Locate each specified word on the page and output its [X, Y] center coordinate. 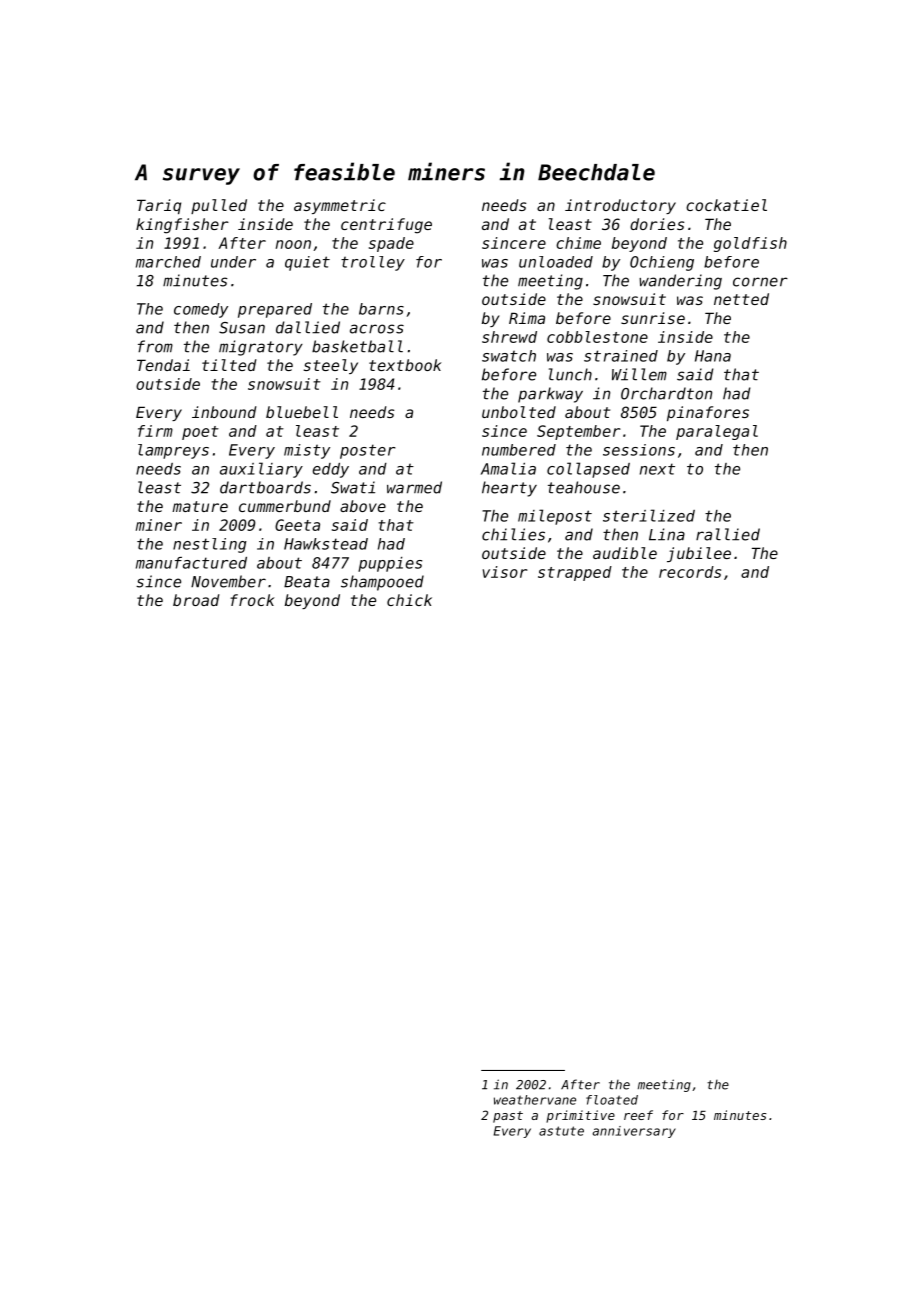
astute [561, 1131]
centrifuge [386, 226]
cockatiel [726, 205]
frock [252, 600]
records [690, 572]
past [508, 1117]
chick [409, 600]
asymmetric [340, 206]
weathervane [535, 1100]
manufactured [191, 563]
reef [638, 1115]
